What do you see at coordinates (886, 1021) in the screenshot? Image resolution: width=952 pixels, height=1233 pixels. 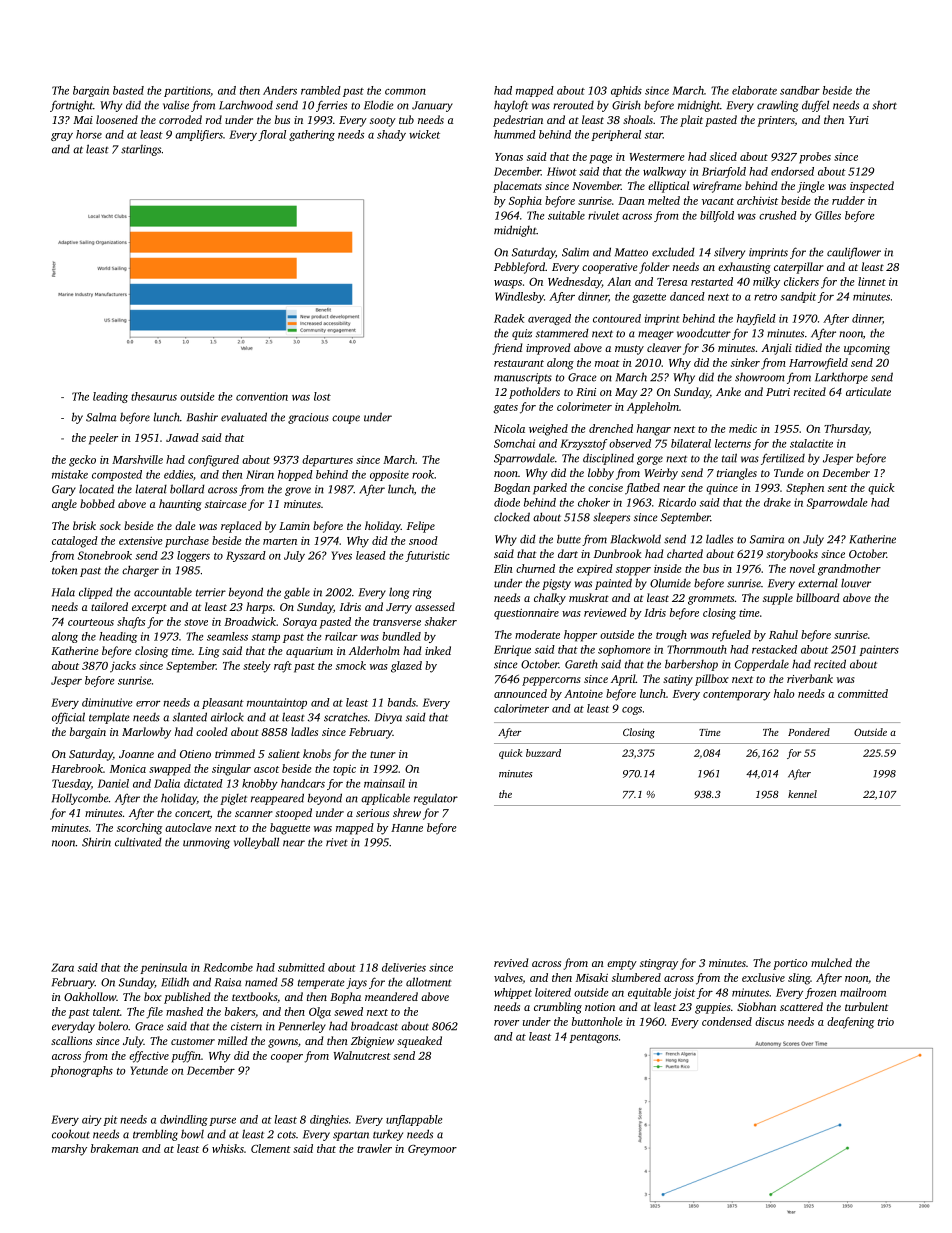 I see `trio` at bounding box center [886, 1021].
